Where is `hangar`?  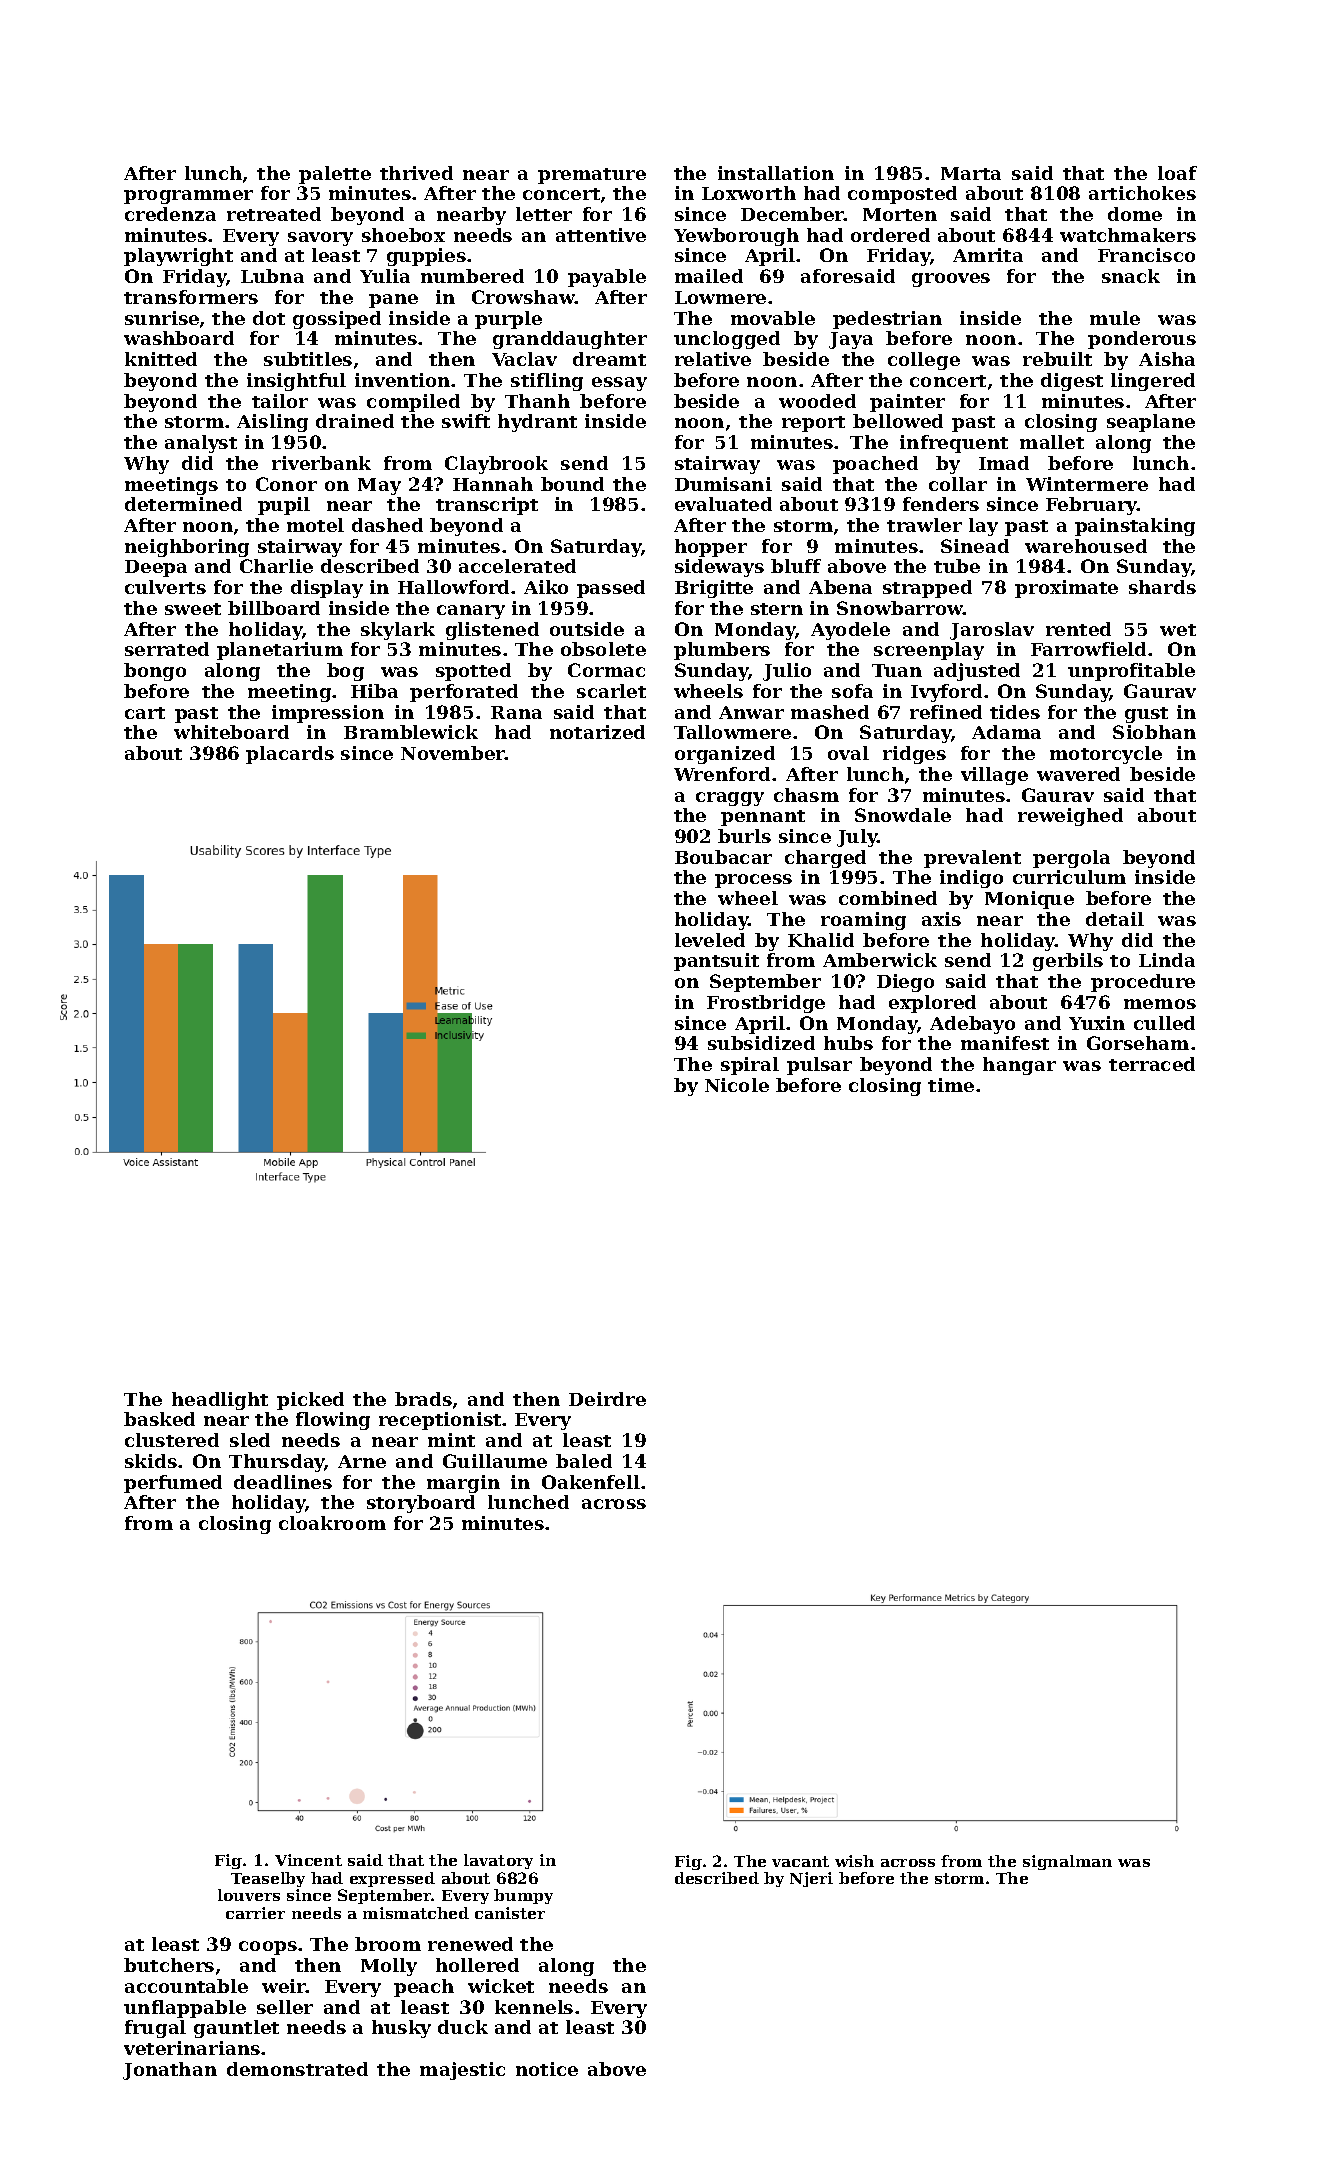 hangar is located at coordinates (1019, 1066).
